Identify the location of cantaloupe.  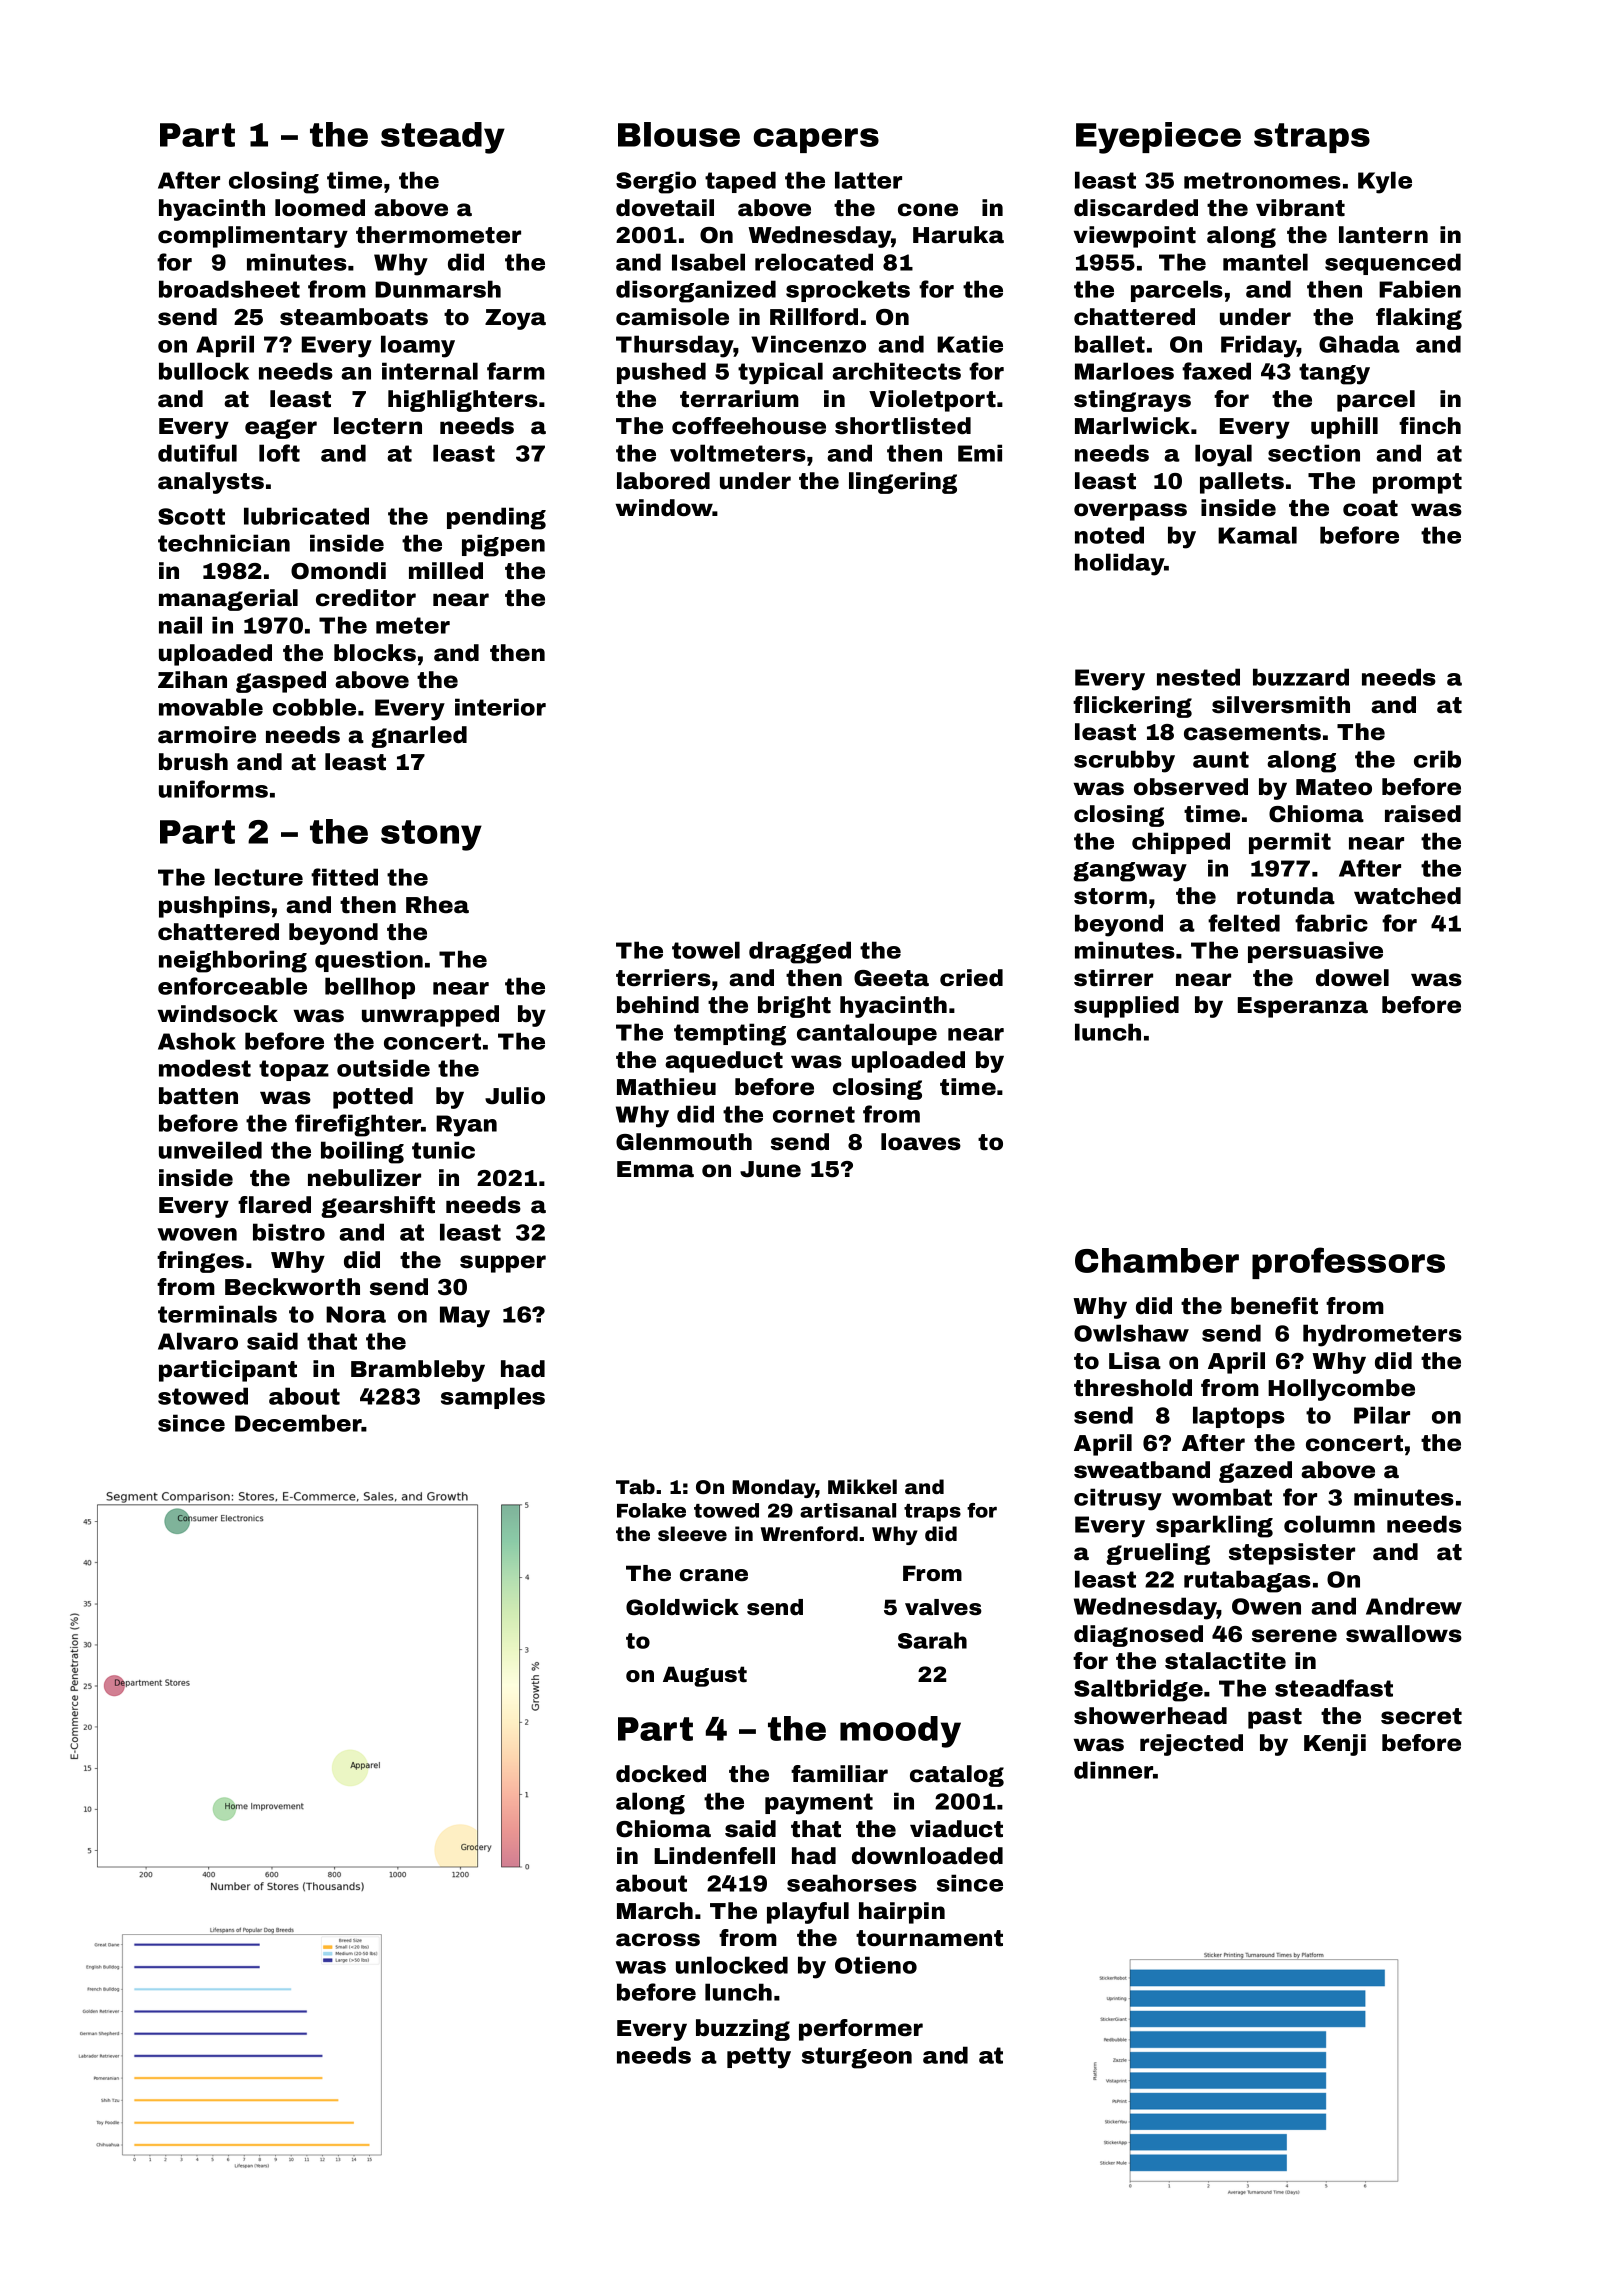
(867, 1034).
